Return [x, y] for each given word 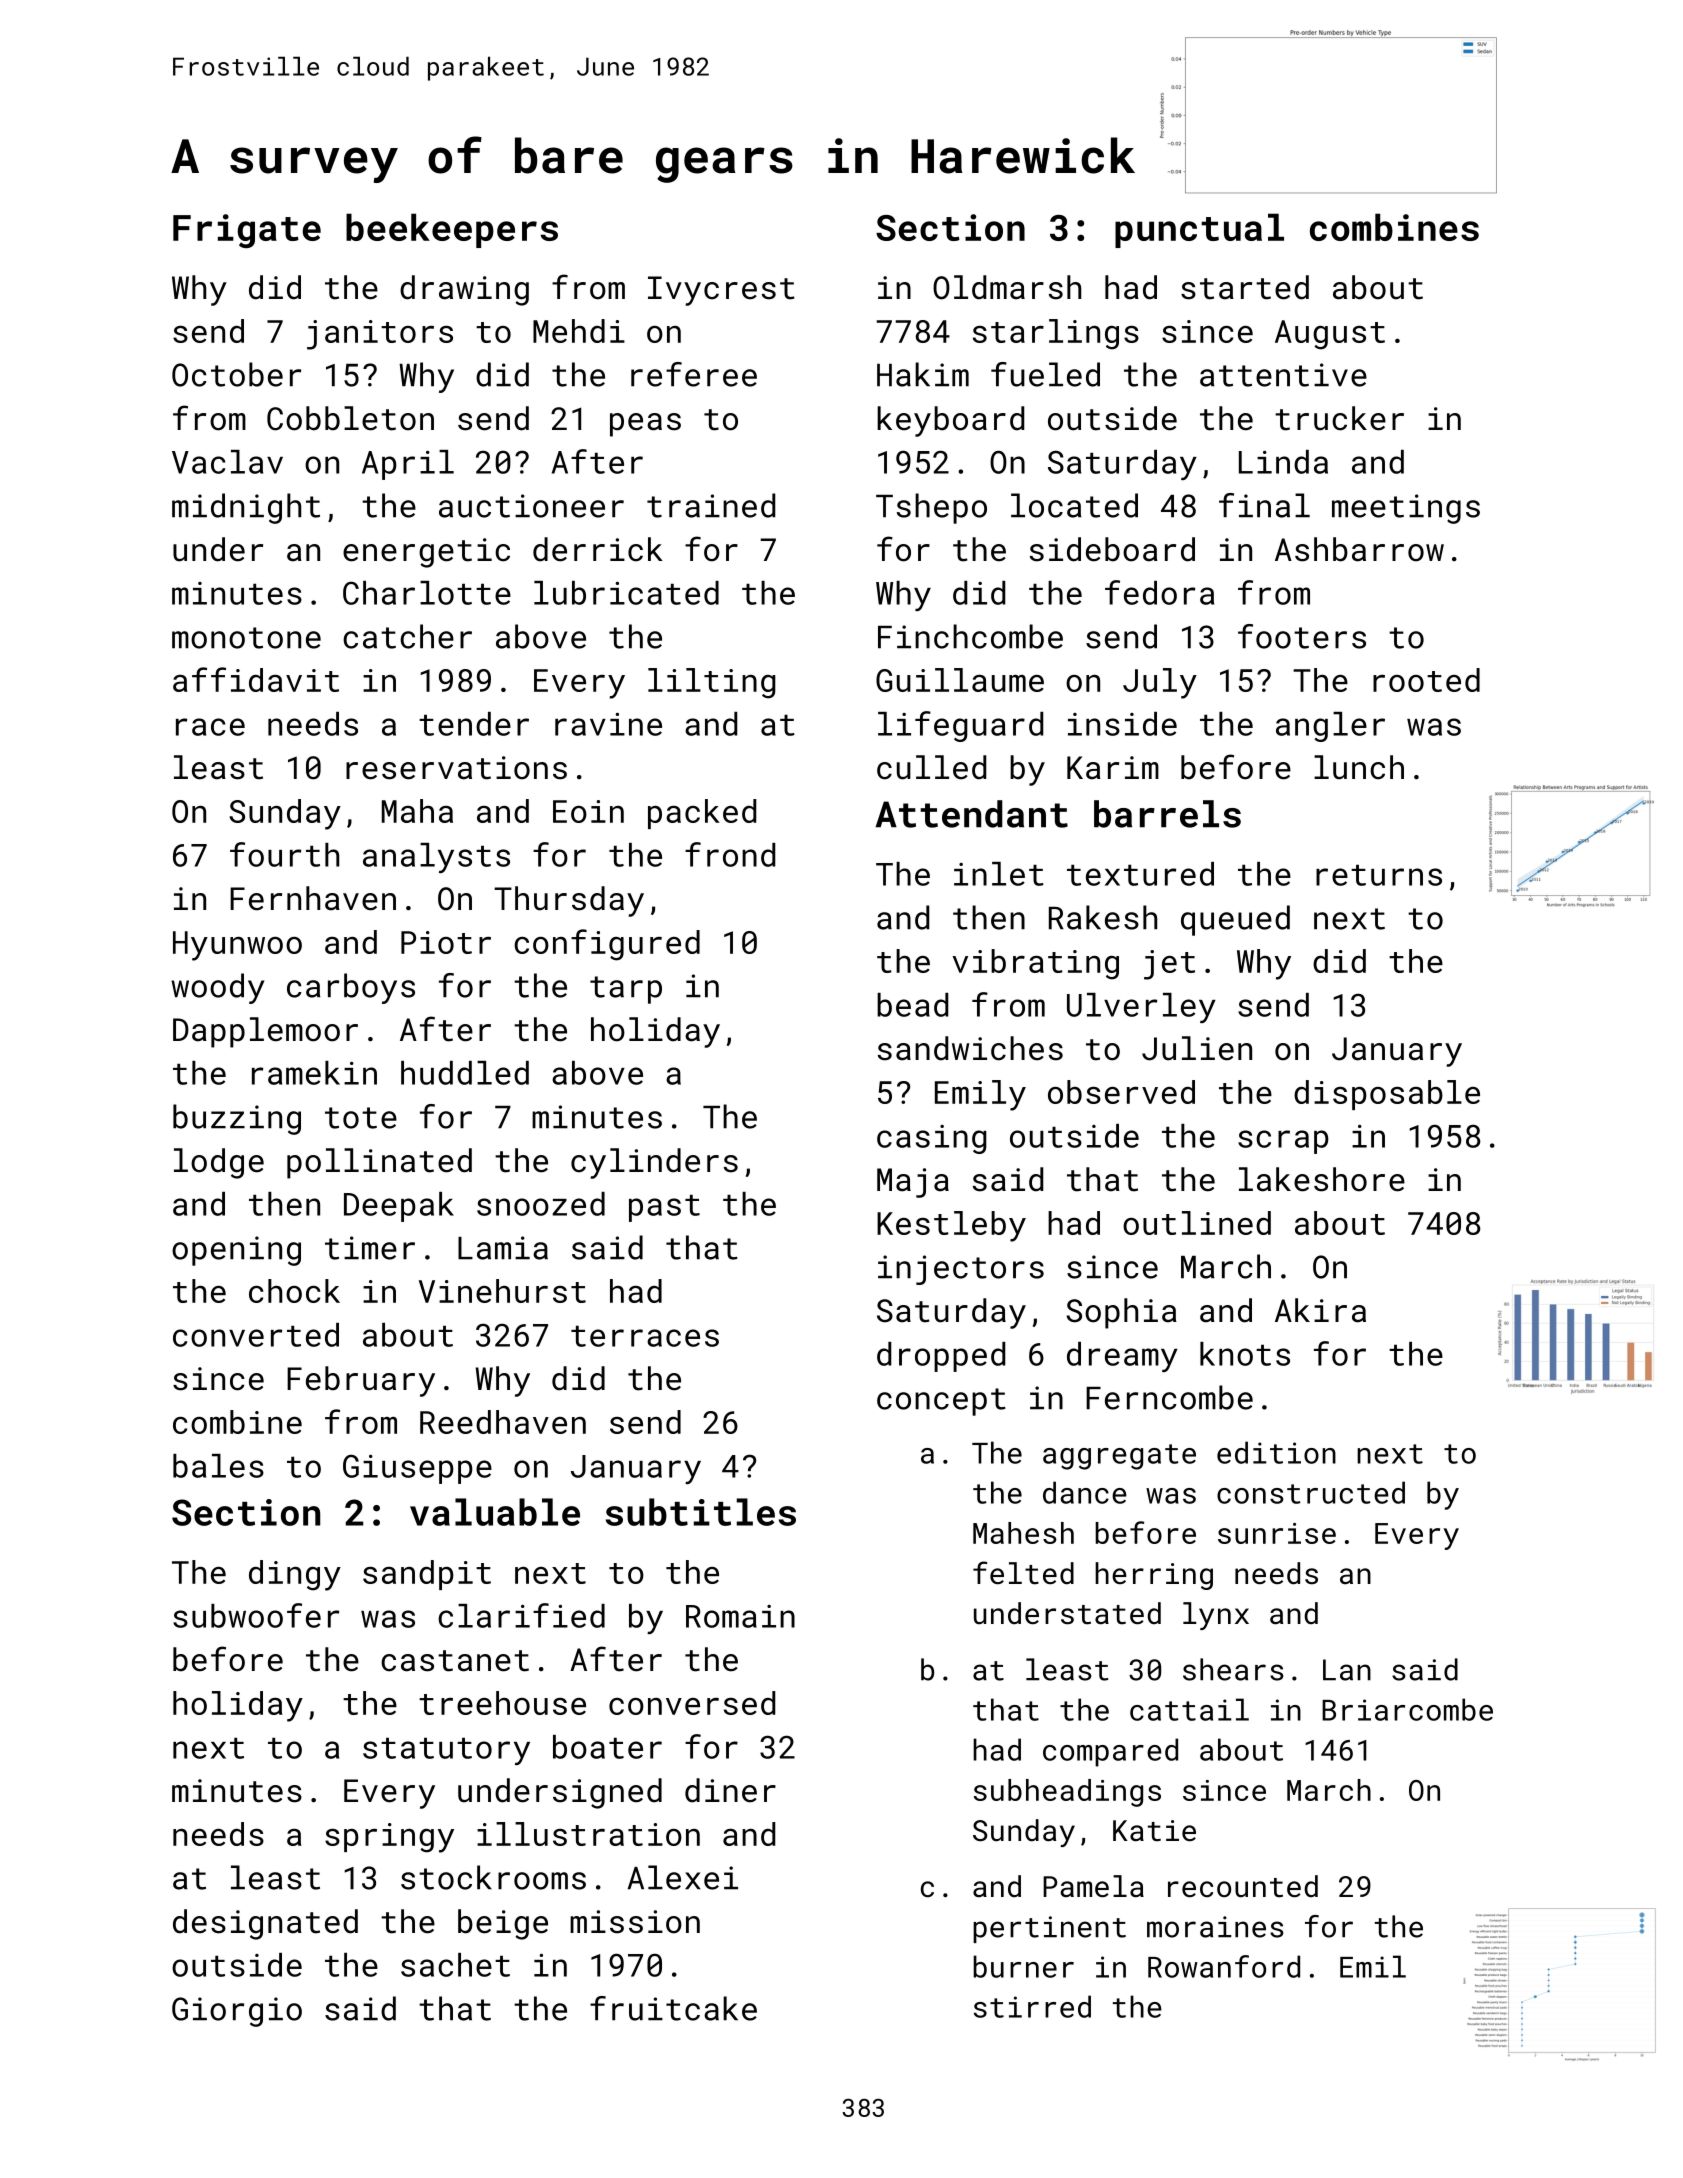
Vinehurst [502, 1291]
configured [607, 945]
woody [217, 988]
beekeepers [452, 230]
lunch [1359, 767]
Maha [417, 811]
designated [265, 1924]
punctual [1199, 230]
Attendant [971, 814]
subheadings [1067, 1793]
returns [1379, 875]
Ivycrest [721, 291]
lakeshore [1322, 1179]
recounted [1243, 1886]
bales [218, 1466]
